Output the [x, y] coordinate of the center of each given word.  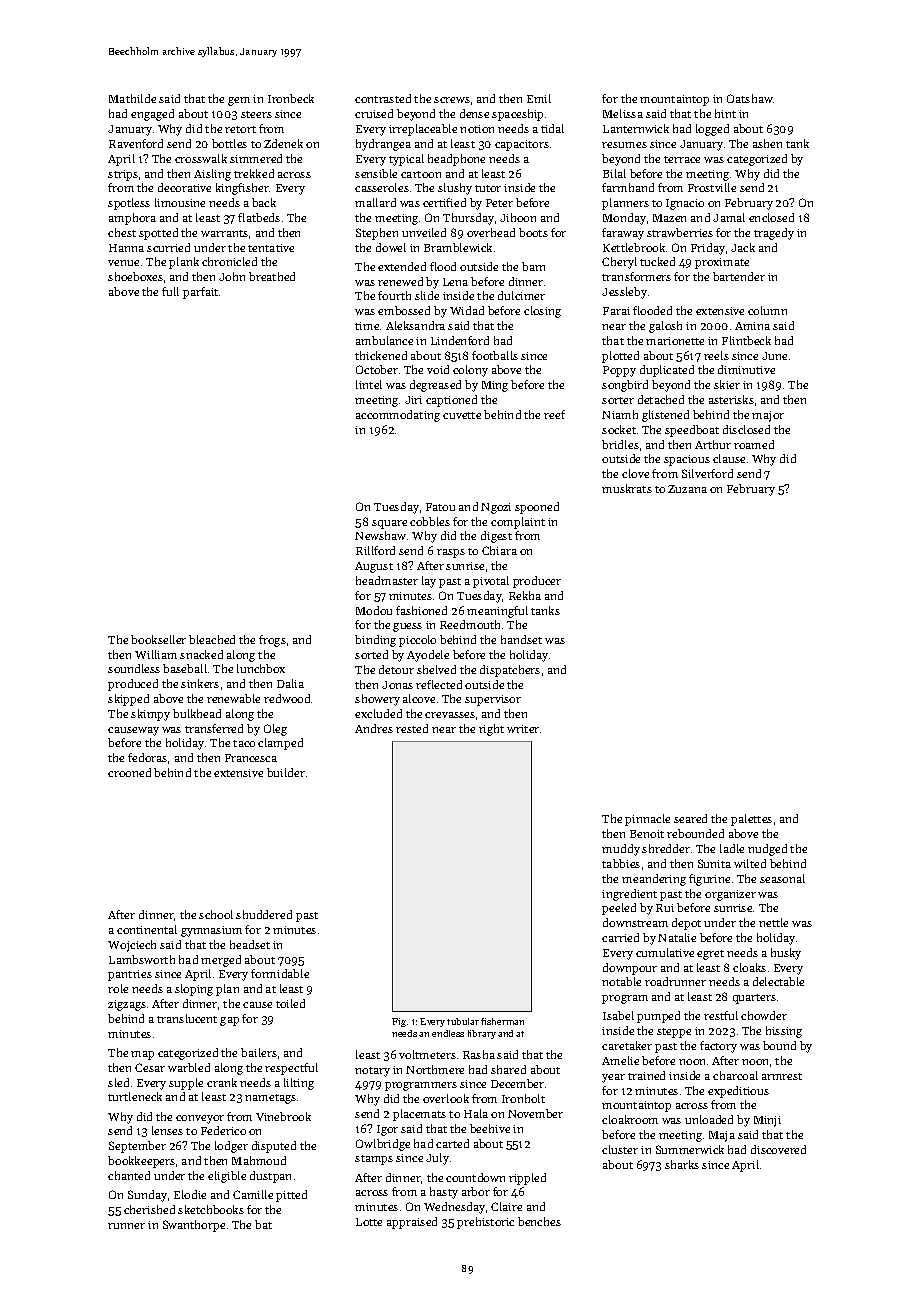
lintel [369, 384]
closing [542, 312]
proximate [722, 263]
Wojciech [132, 946]
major [768, 416]
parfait [200, 293]
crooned [129, 772]
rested [412, 728]
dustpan [270, 1177]
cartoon [421, 174]
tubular [463, 1021]
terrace [682, 159]
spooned [537, 508]
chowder [764, 1015]
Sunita [714, 863]
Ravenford [136, 143]
